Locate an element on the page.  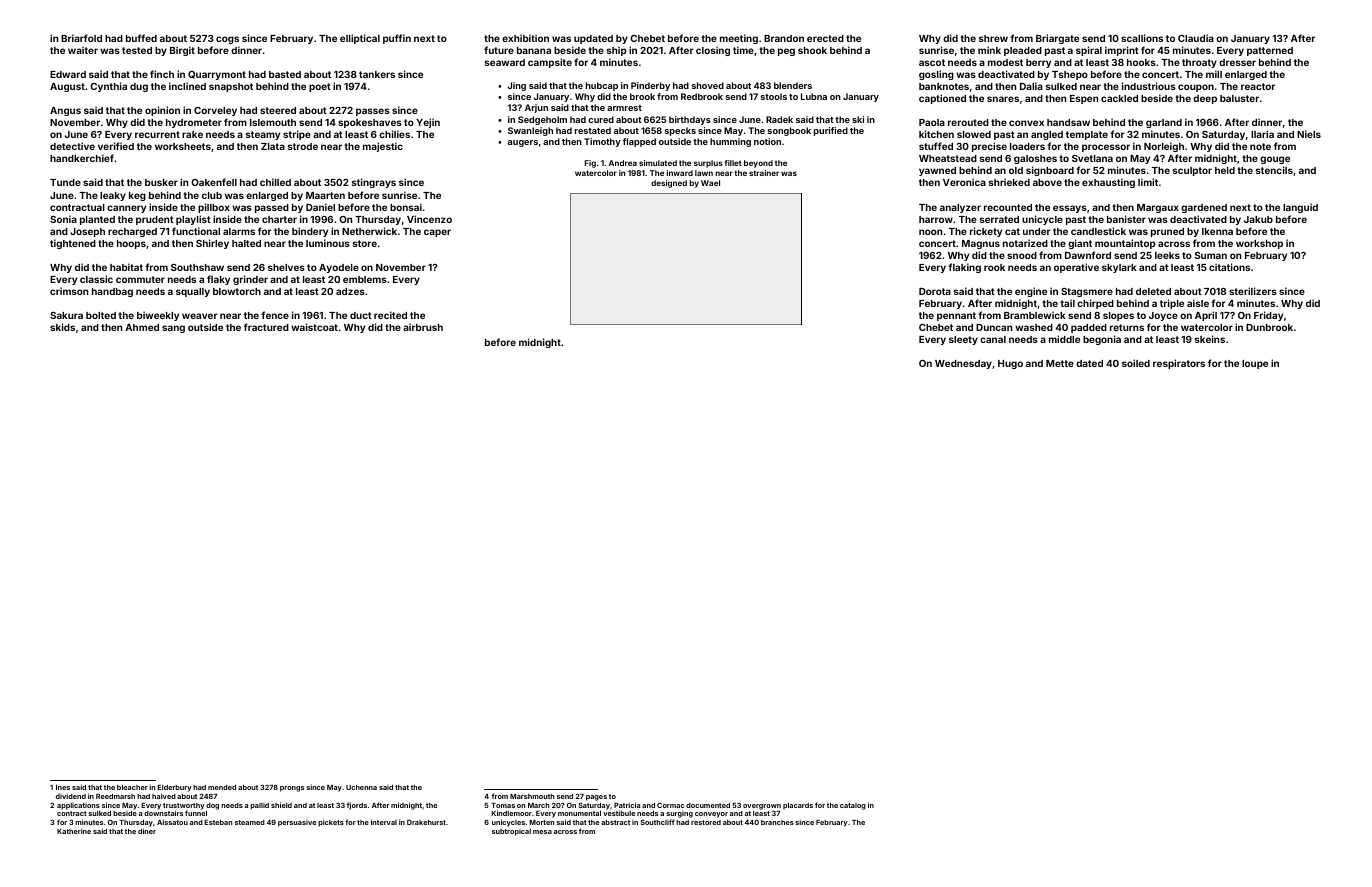
cogs is located at coordinates (227, 40).
